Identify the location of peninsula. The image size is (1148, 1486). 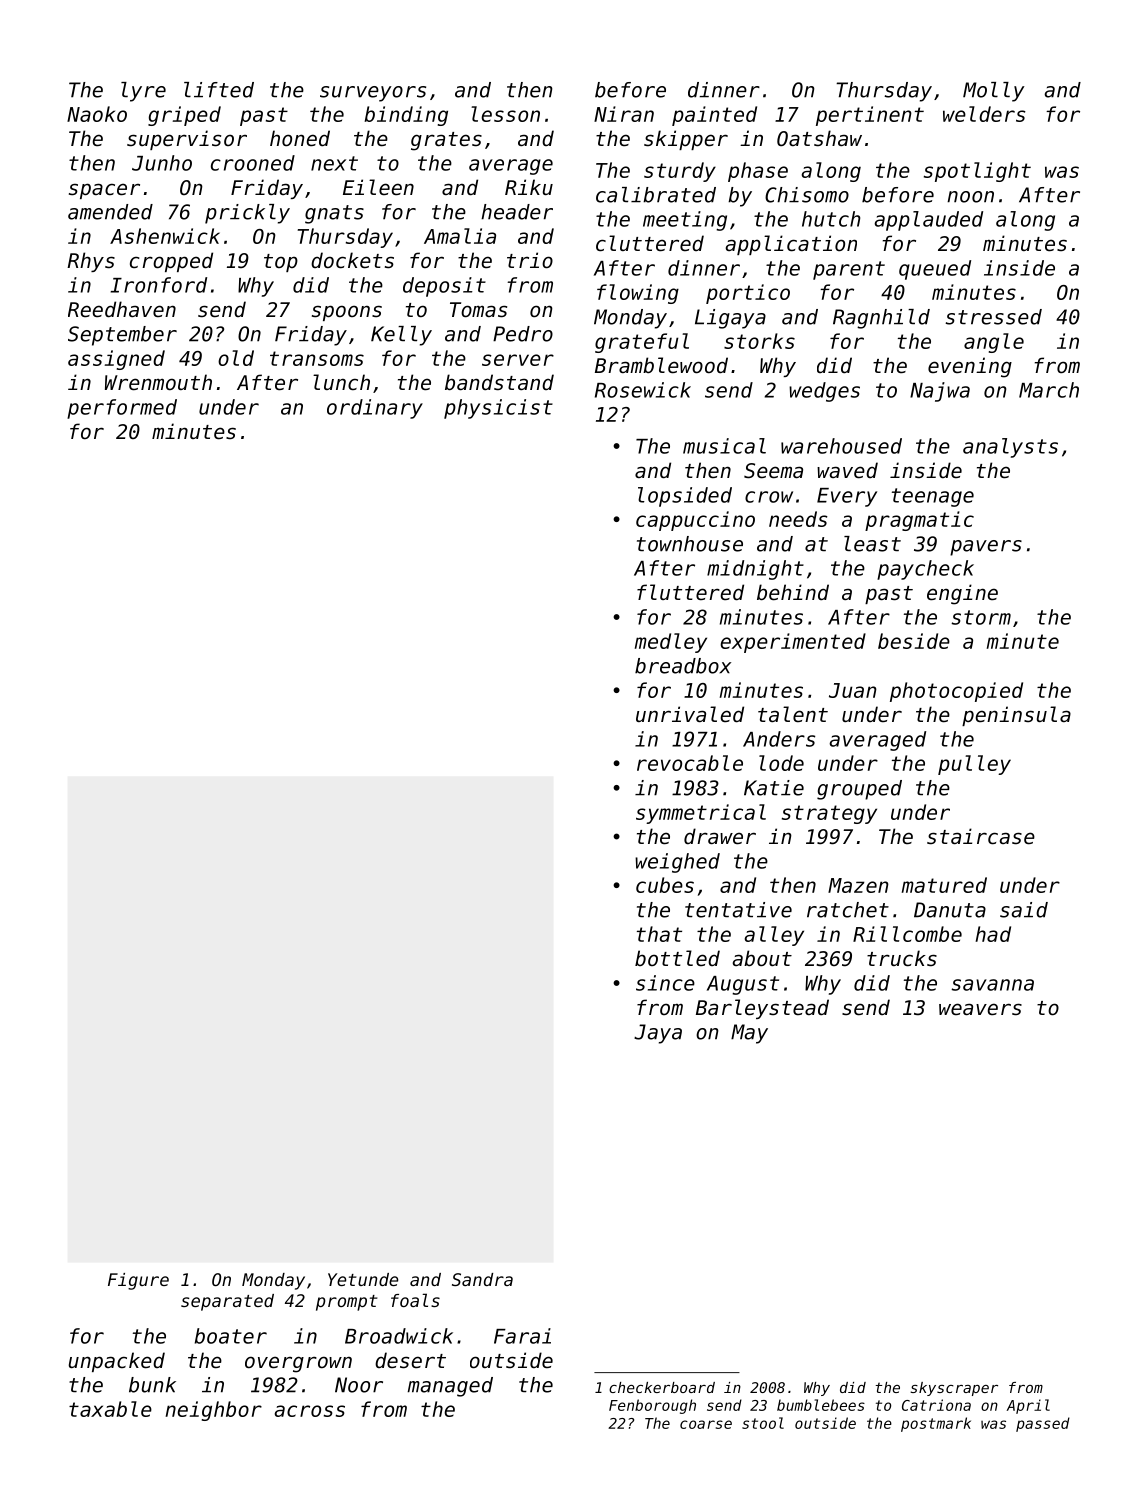
(1016, 716).
